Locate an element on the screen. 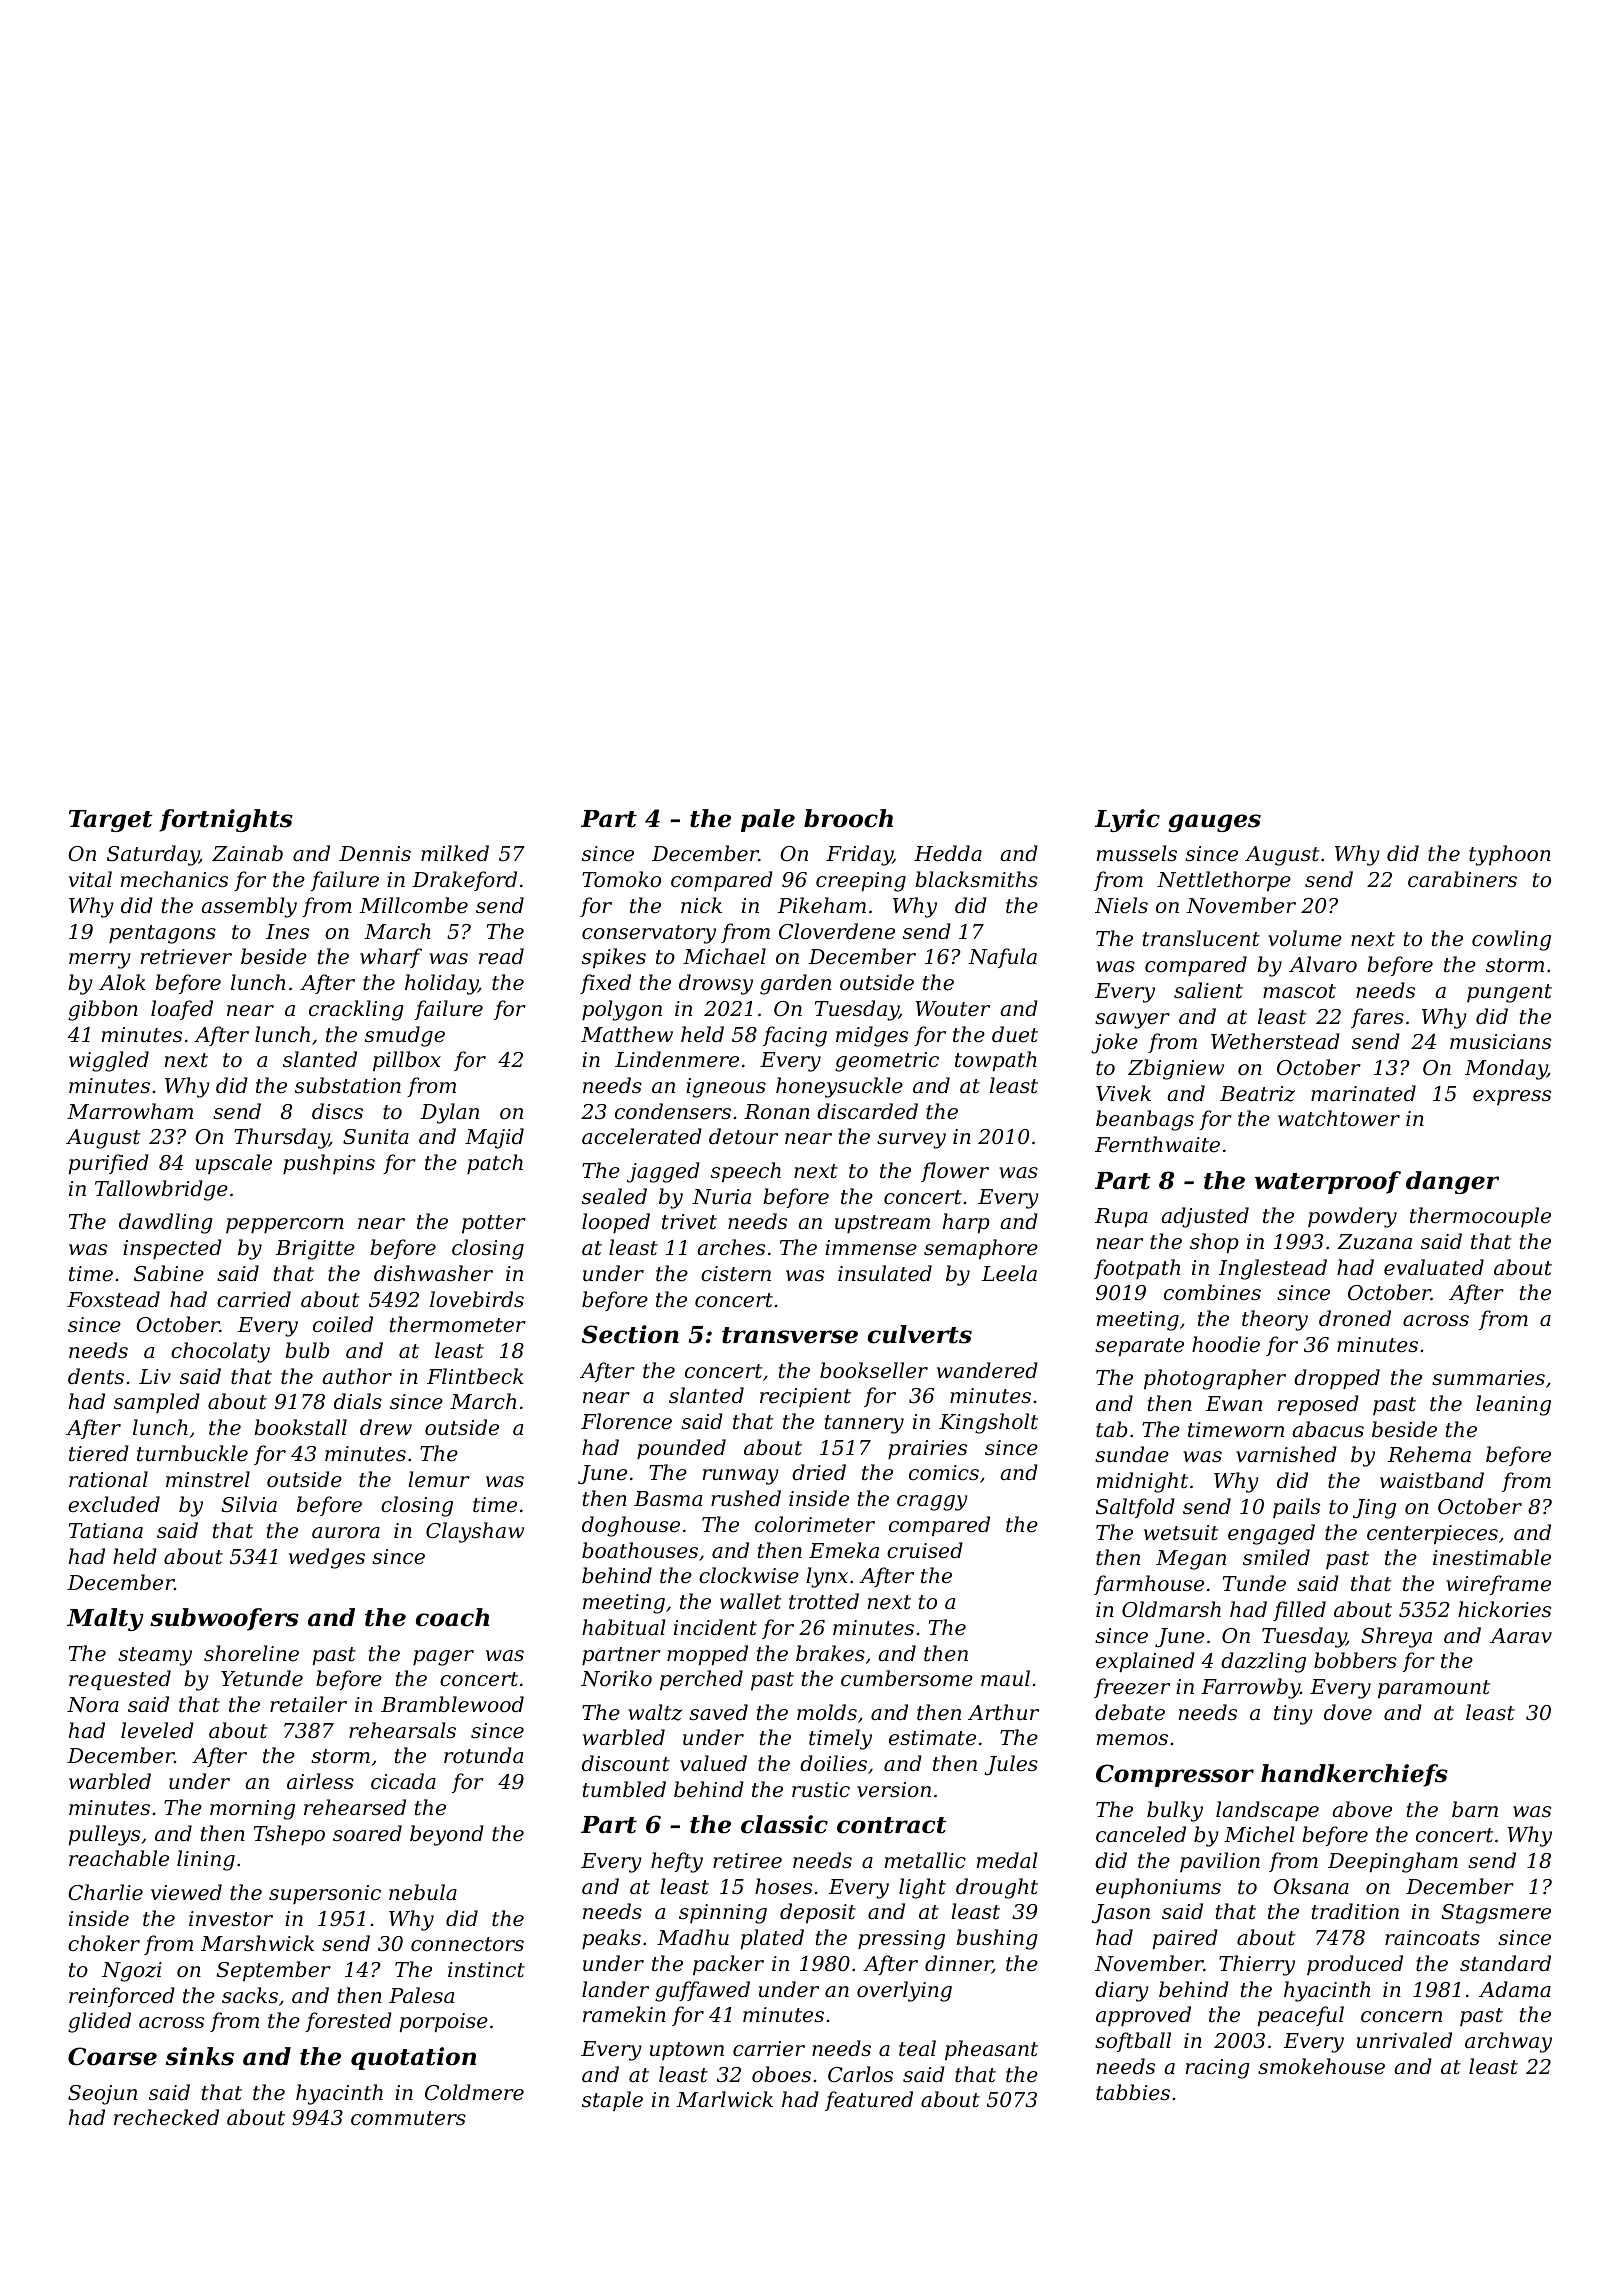  rechecked is located at coordinates (166, 2117).
